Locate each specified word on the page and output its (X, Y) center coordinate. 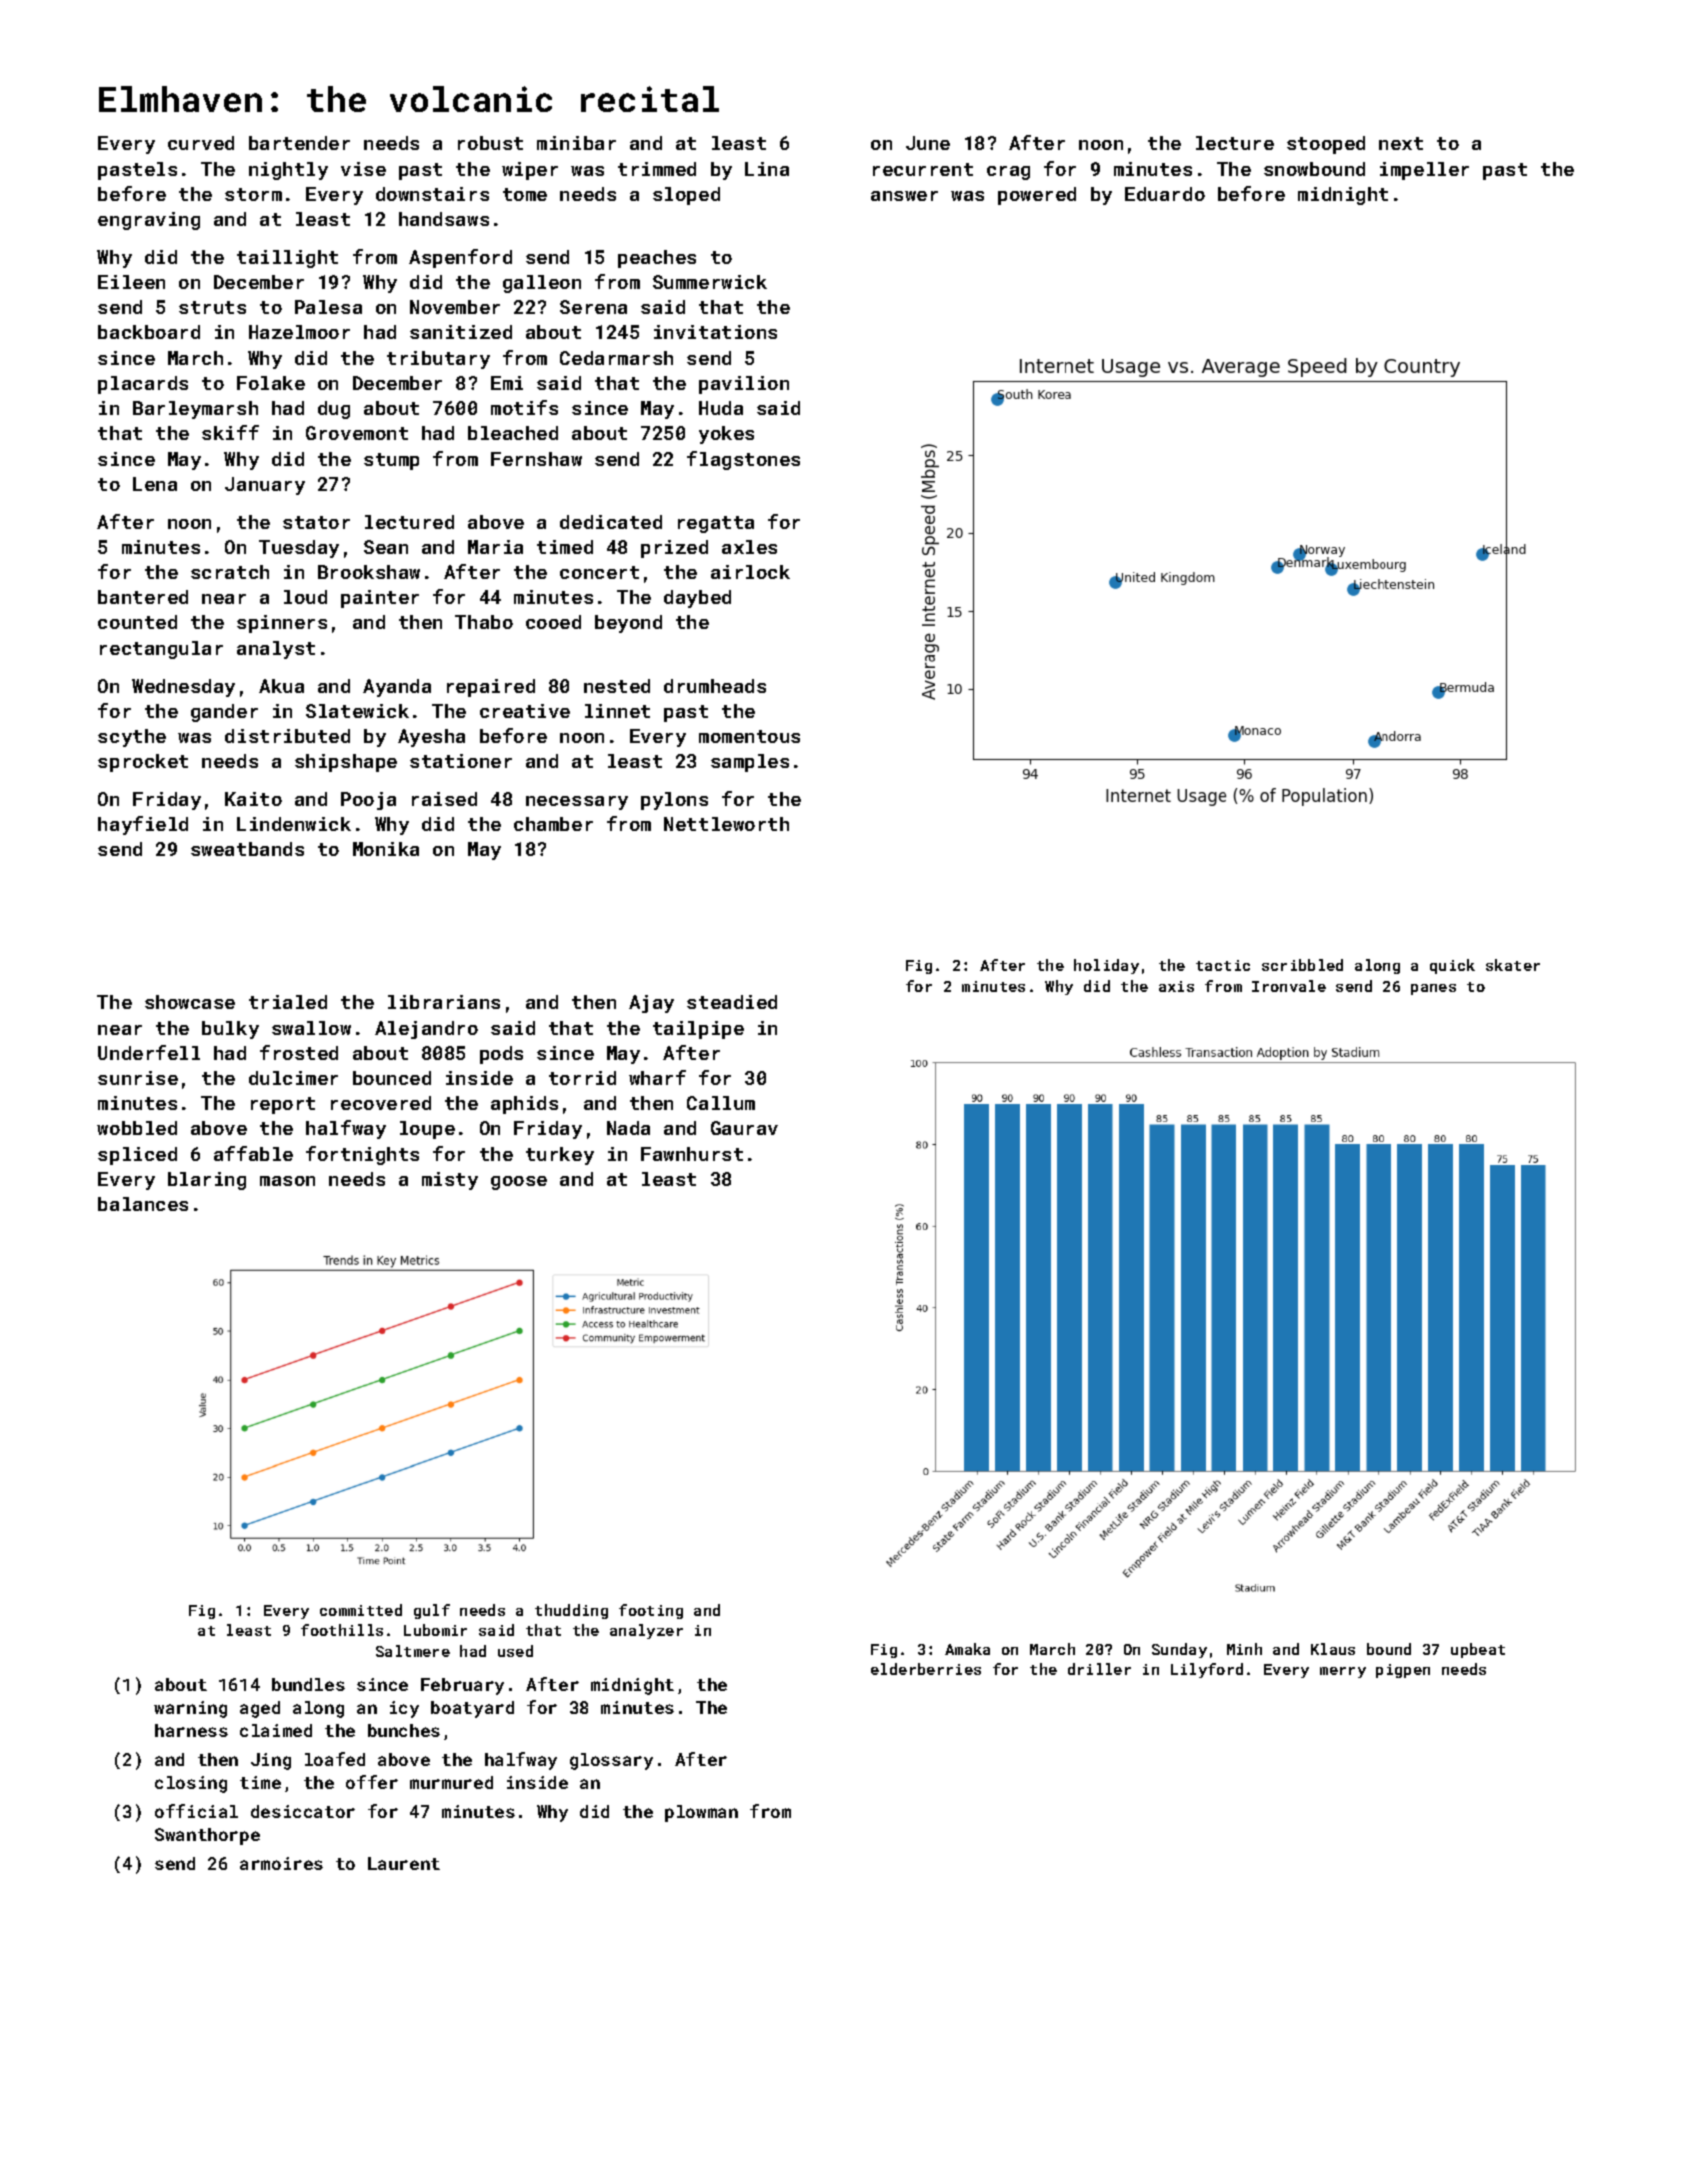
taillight (287, 259)
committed (361, 1610)
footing (651, 1611)
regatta (716, 524)
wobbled (137, 1128)
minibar (576, 143)
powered (1037, 196)
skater (1513, 965)
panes (1433, 989)
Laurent (404, 1863)
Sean (386, 547)
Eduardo (1165, 194)
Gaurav (744, 1128)
